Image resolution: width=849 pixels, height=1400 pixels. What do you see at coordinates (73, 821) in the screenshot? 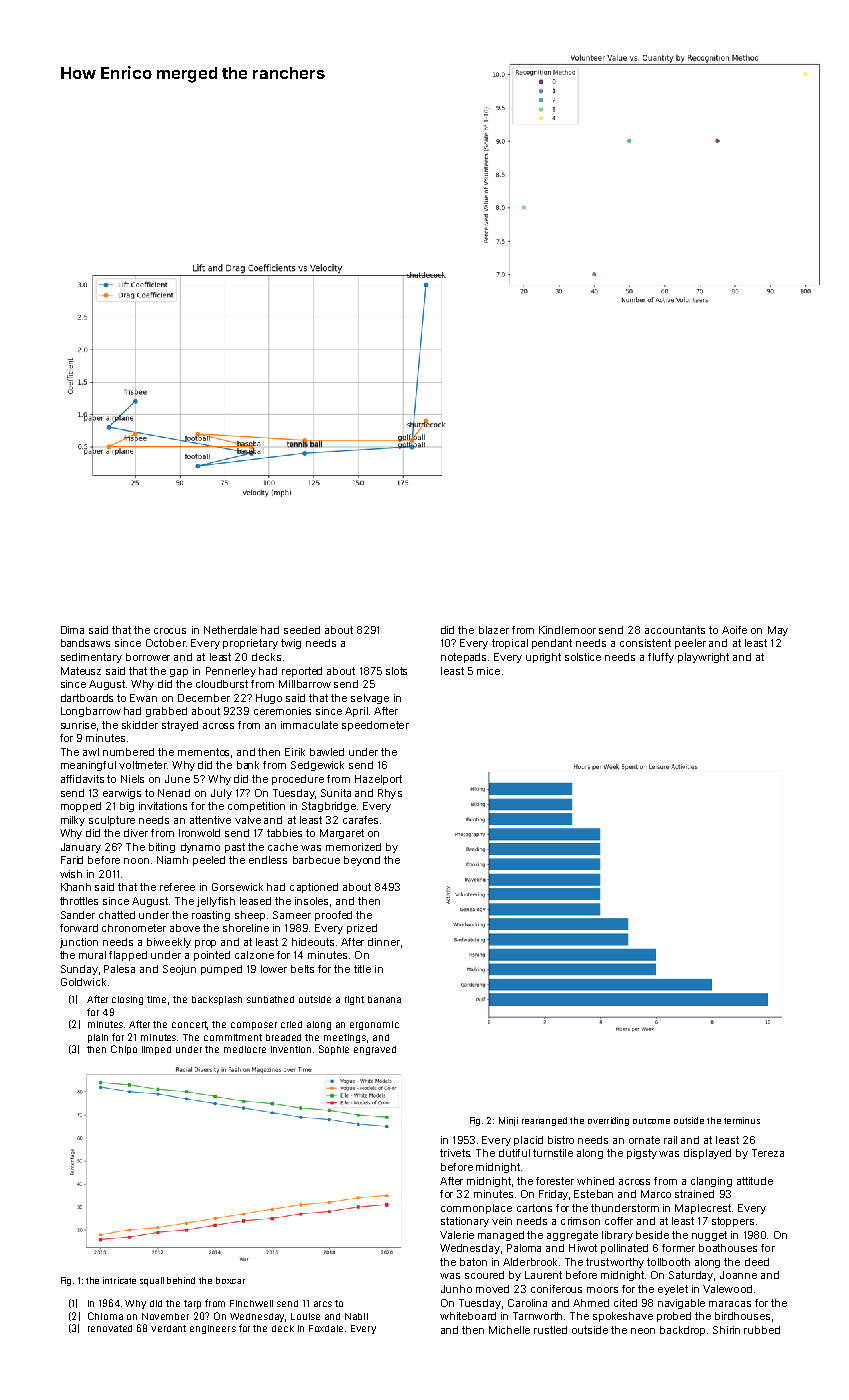
I see `milky` at bounding box center [73, 821].
